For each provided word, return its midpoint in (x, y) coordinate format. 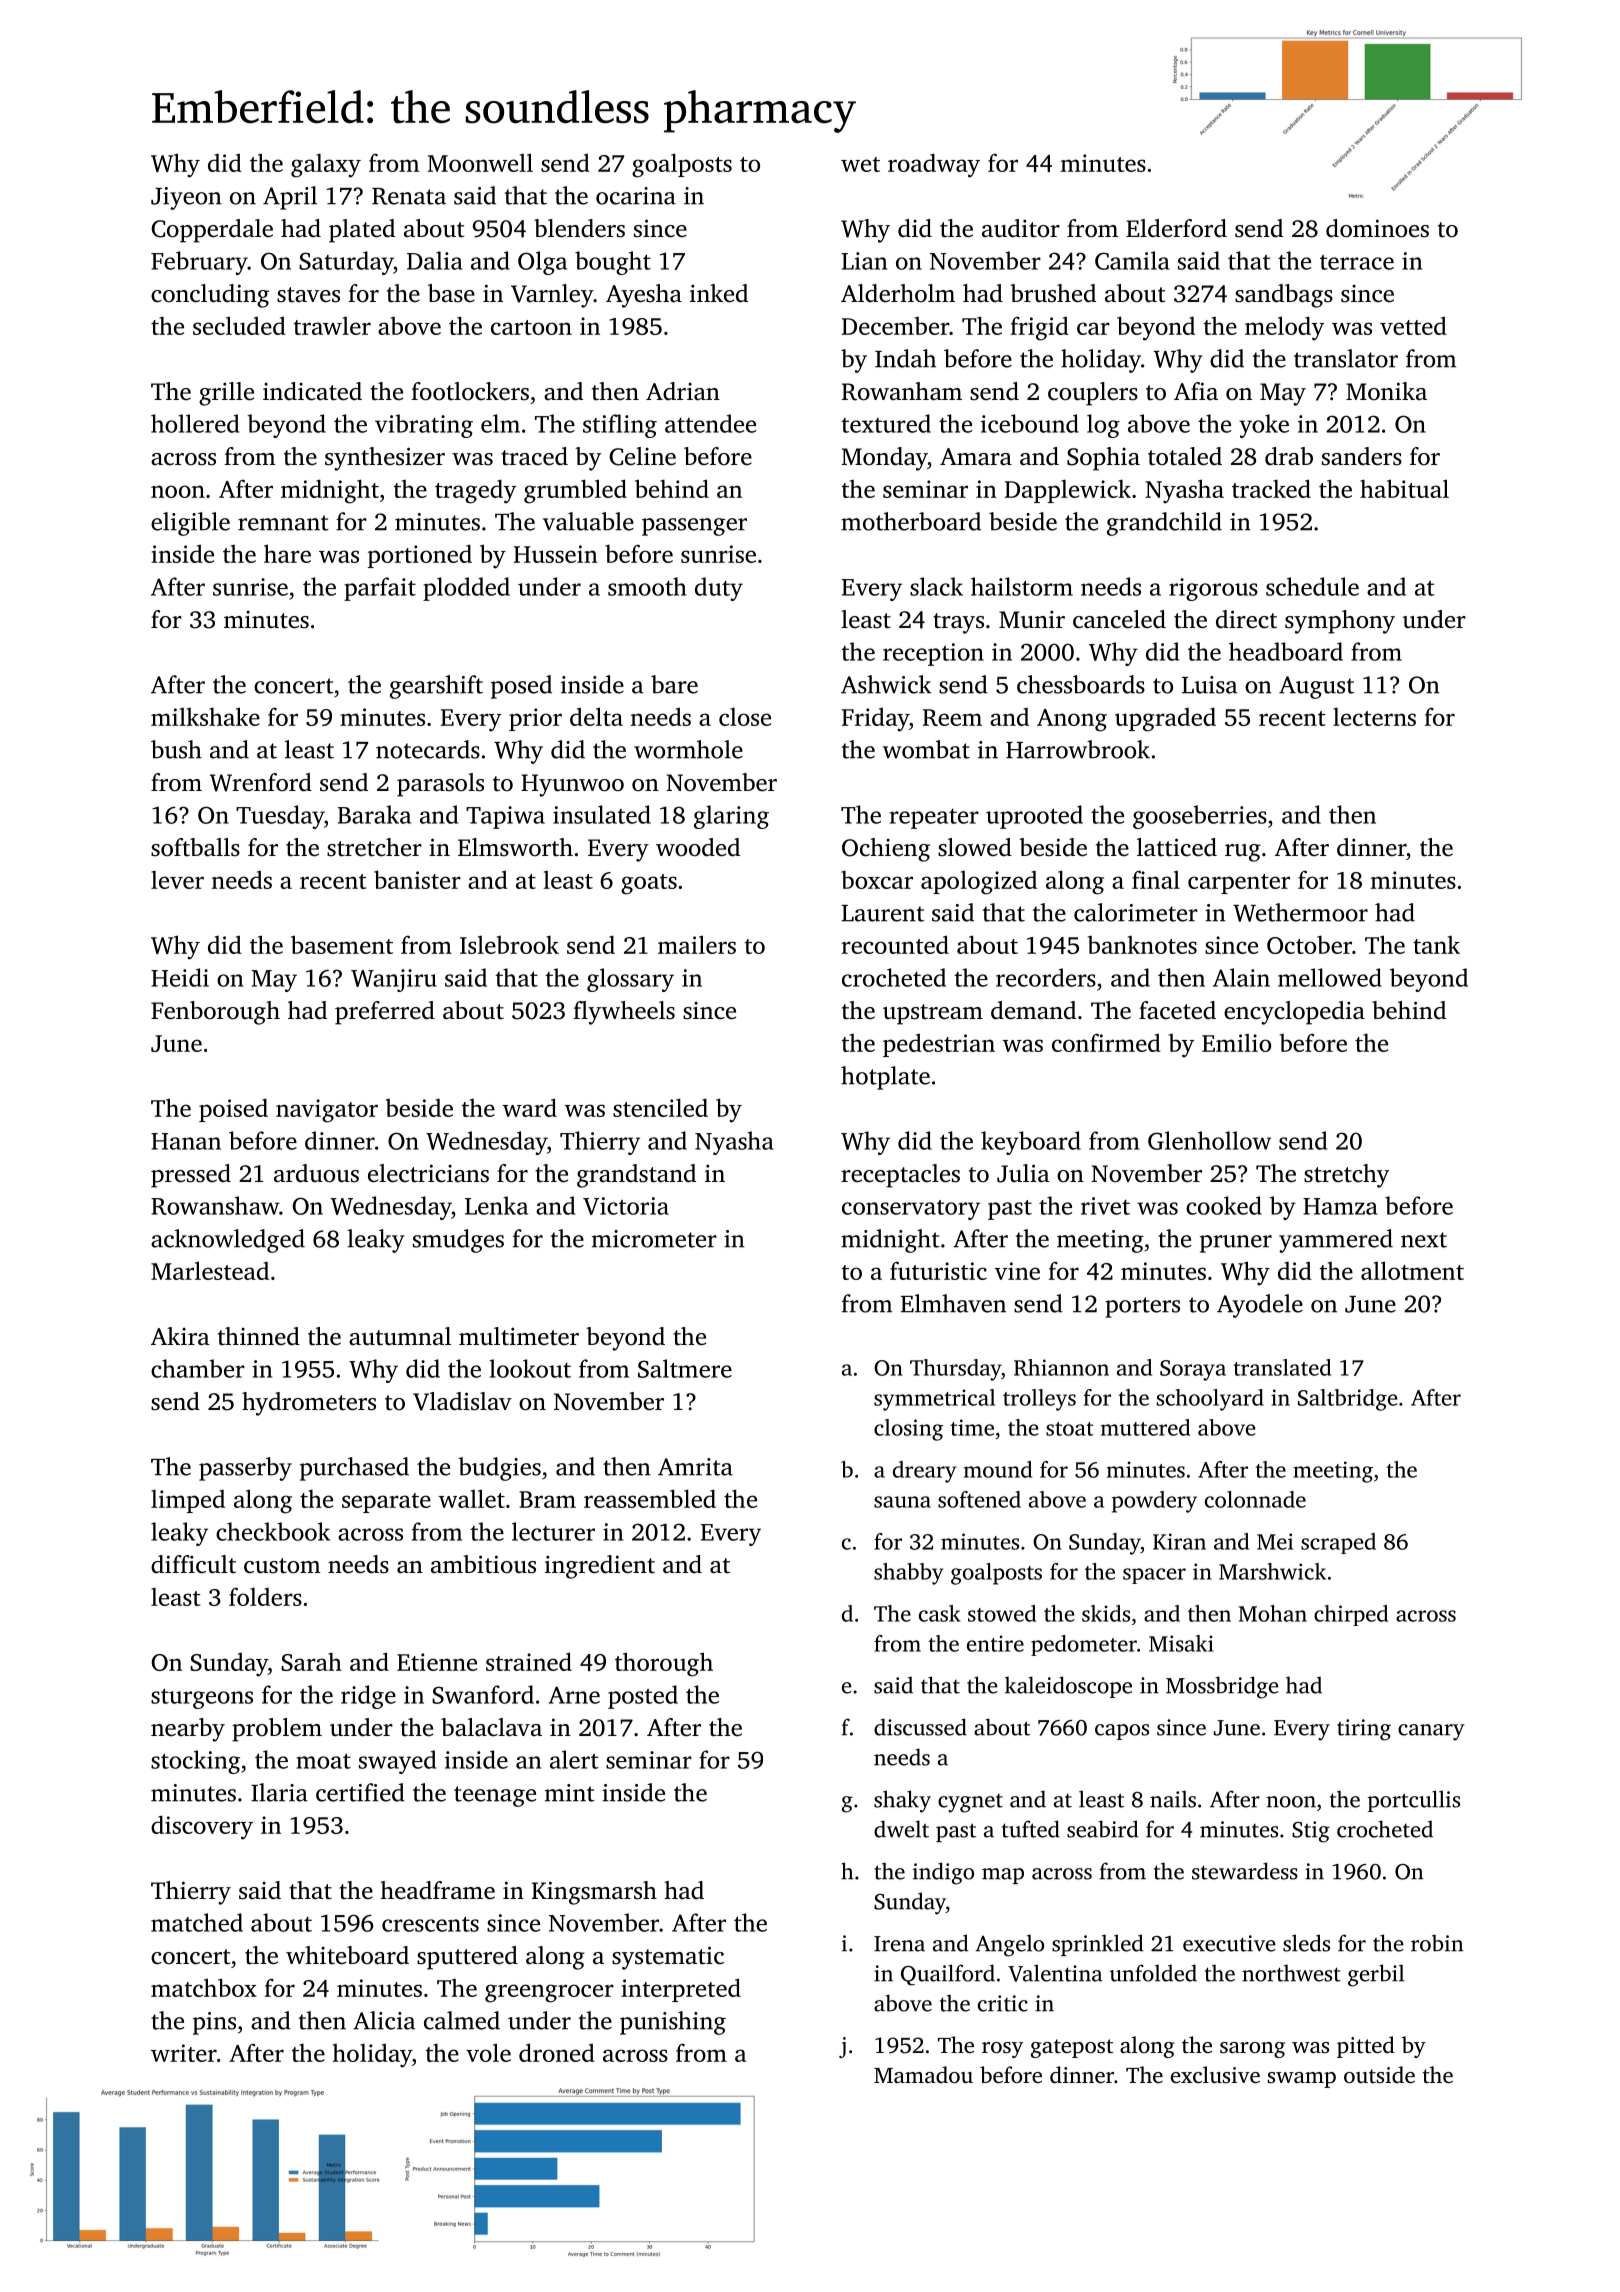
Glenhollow (1209, 1140)
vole (488, 2052)
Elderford (1176, 228)
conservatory (911, 1210)
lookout (530, 1368)
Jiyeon (186, 198)
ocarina (636, 196)
